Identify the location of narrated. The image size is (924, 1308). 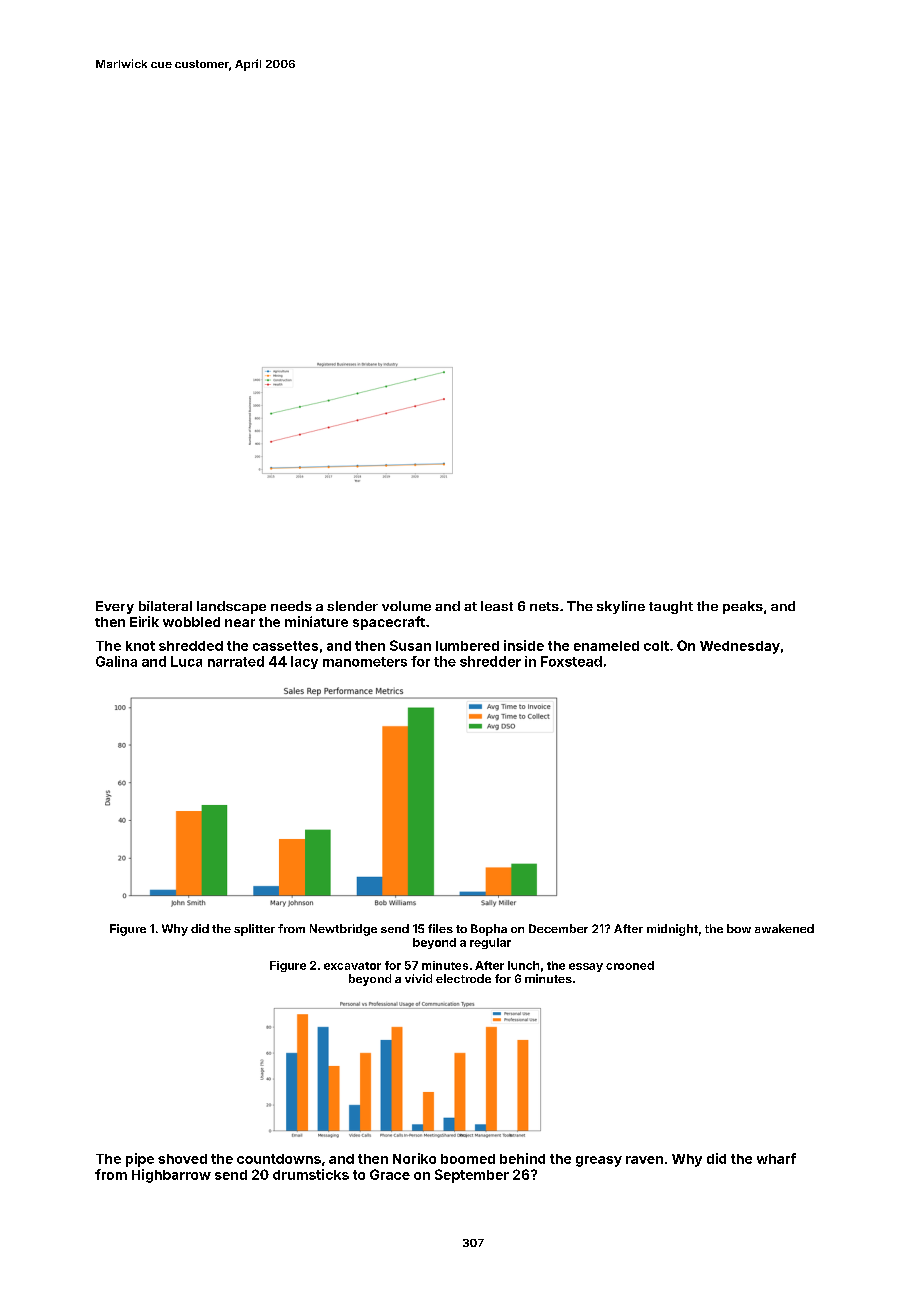
(236, 661).
